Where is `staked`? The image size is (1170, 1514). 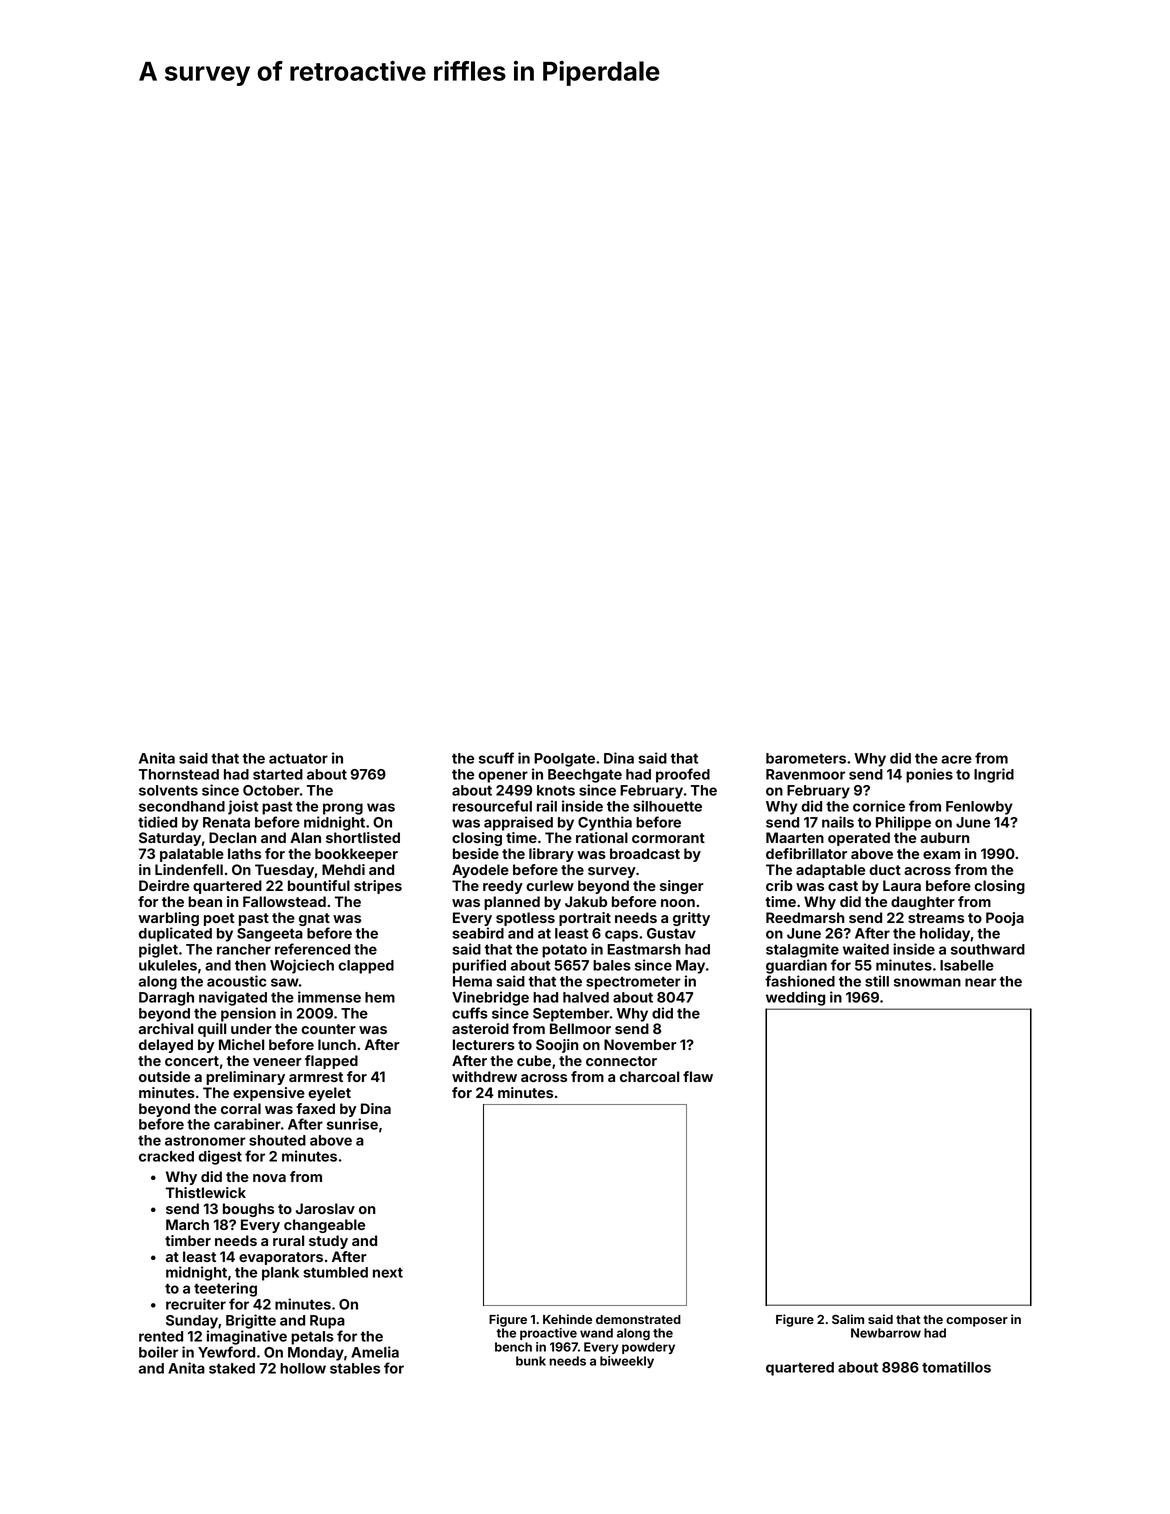 staked is located at coordinates (232, 1368).
